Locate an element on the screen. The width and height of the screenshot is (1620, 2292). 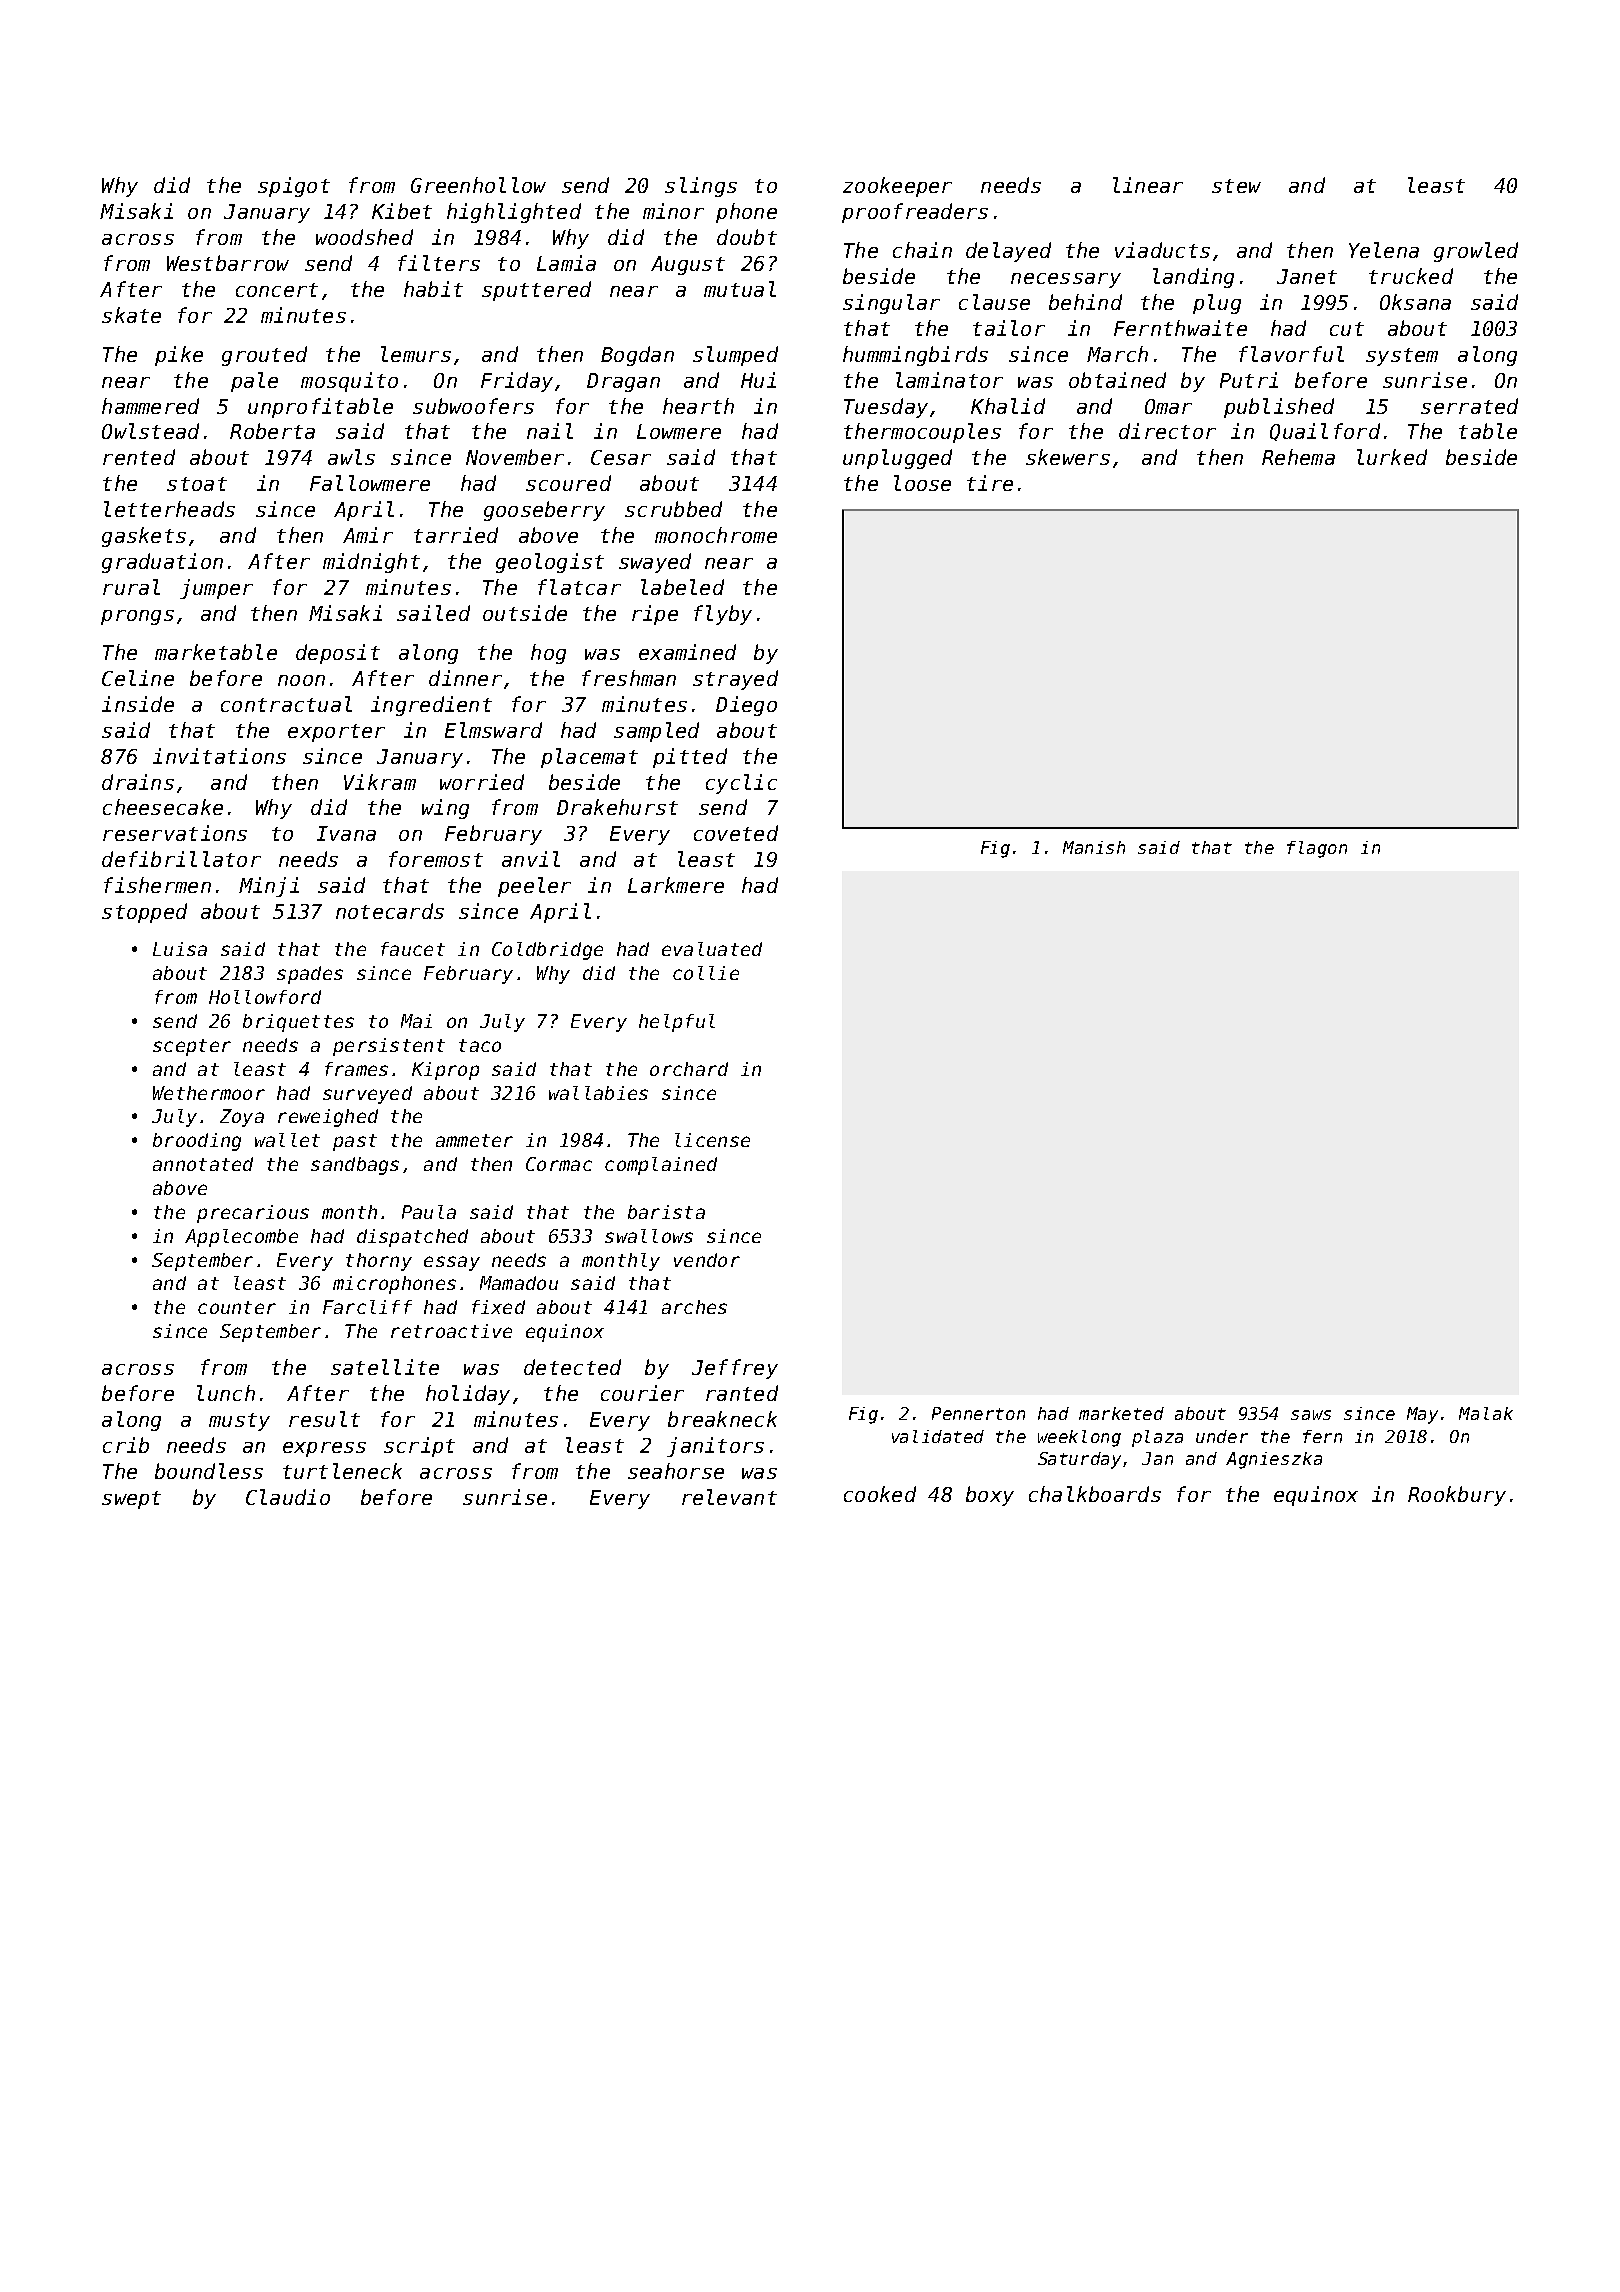
script is located at coordinates (419, 1447).
